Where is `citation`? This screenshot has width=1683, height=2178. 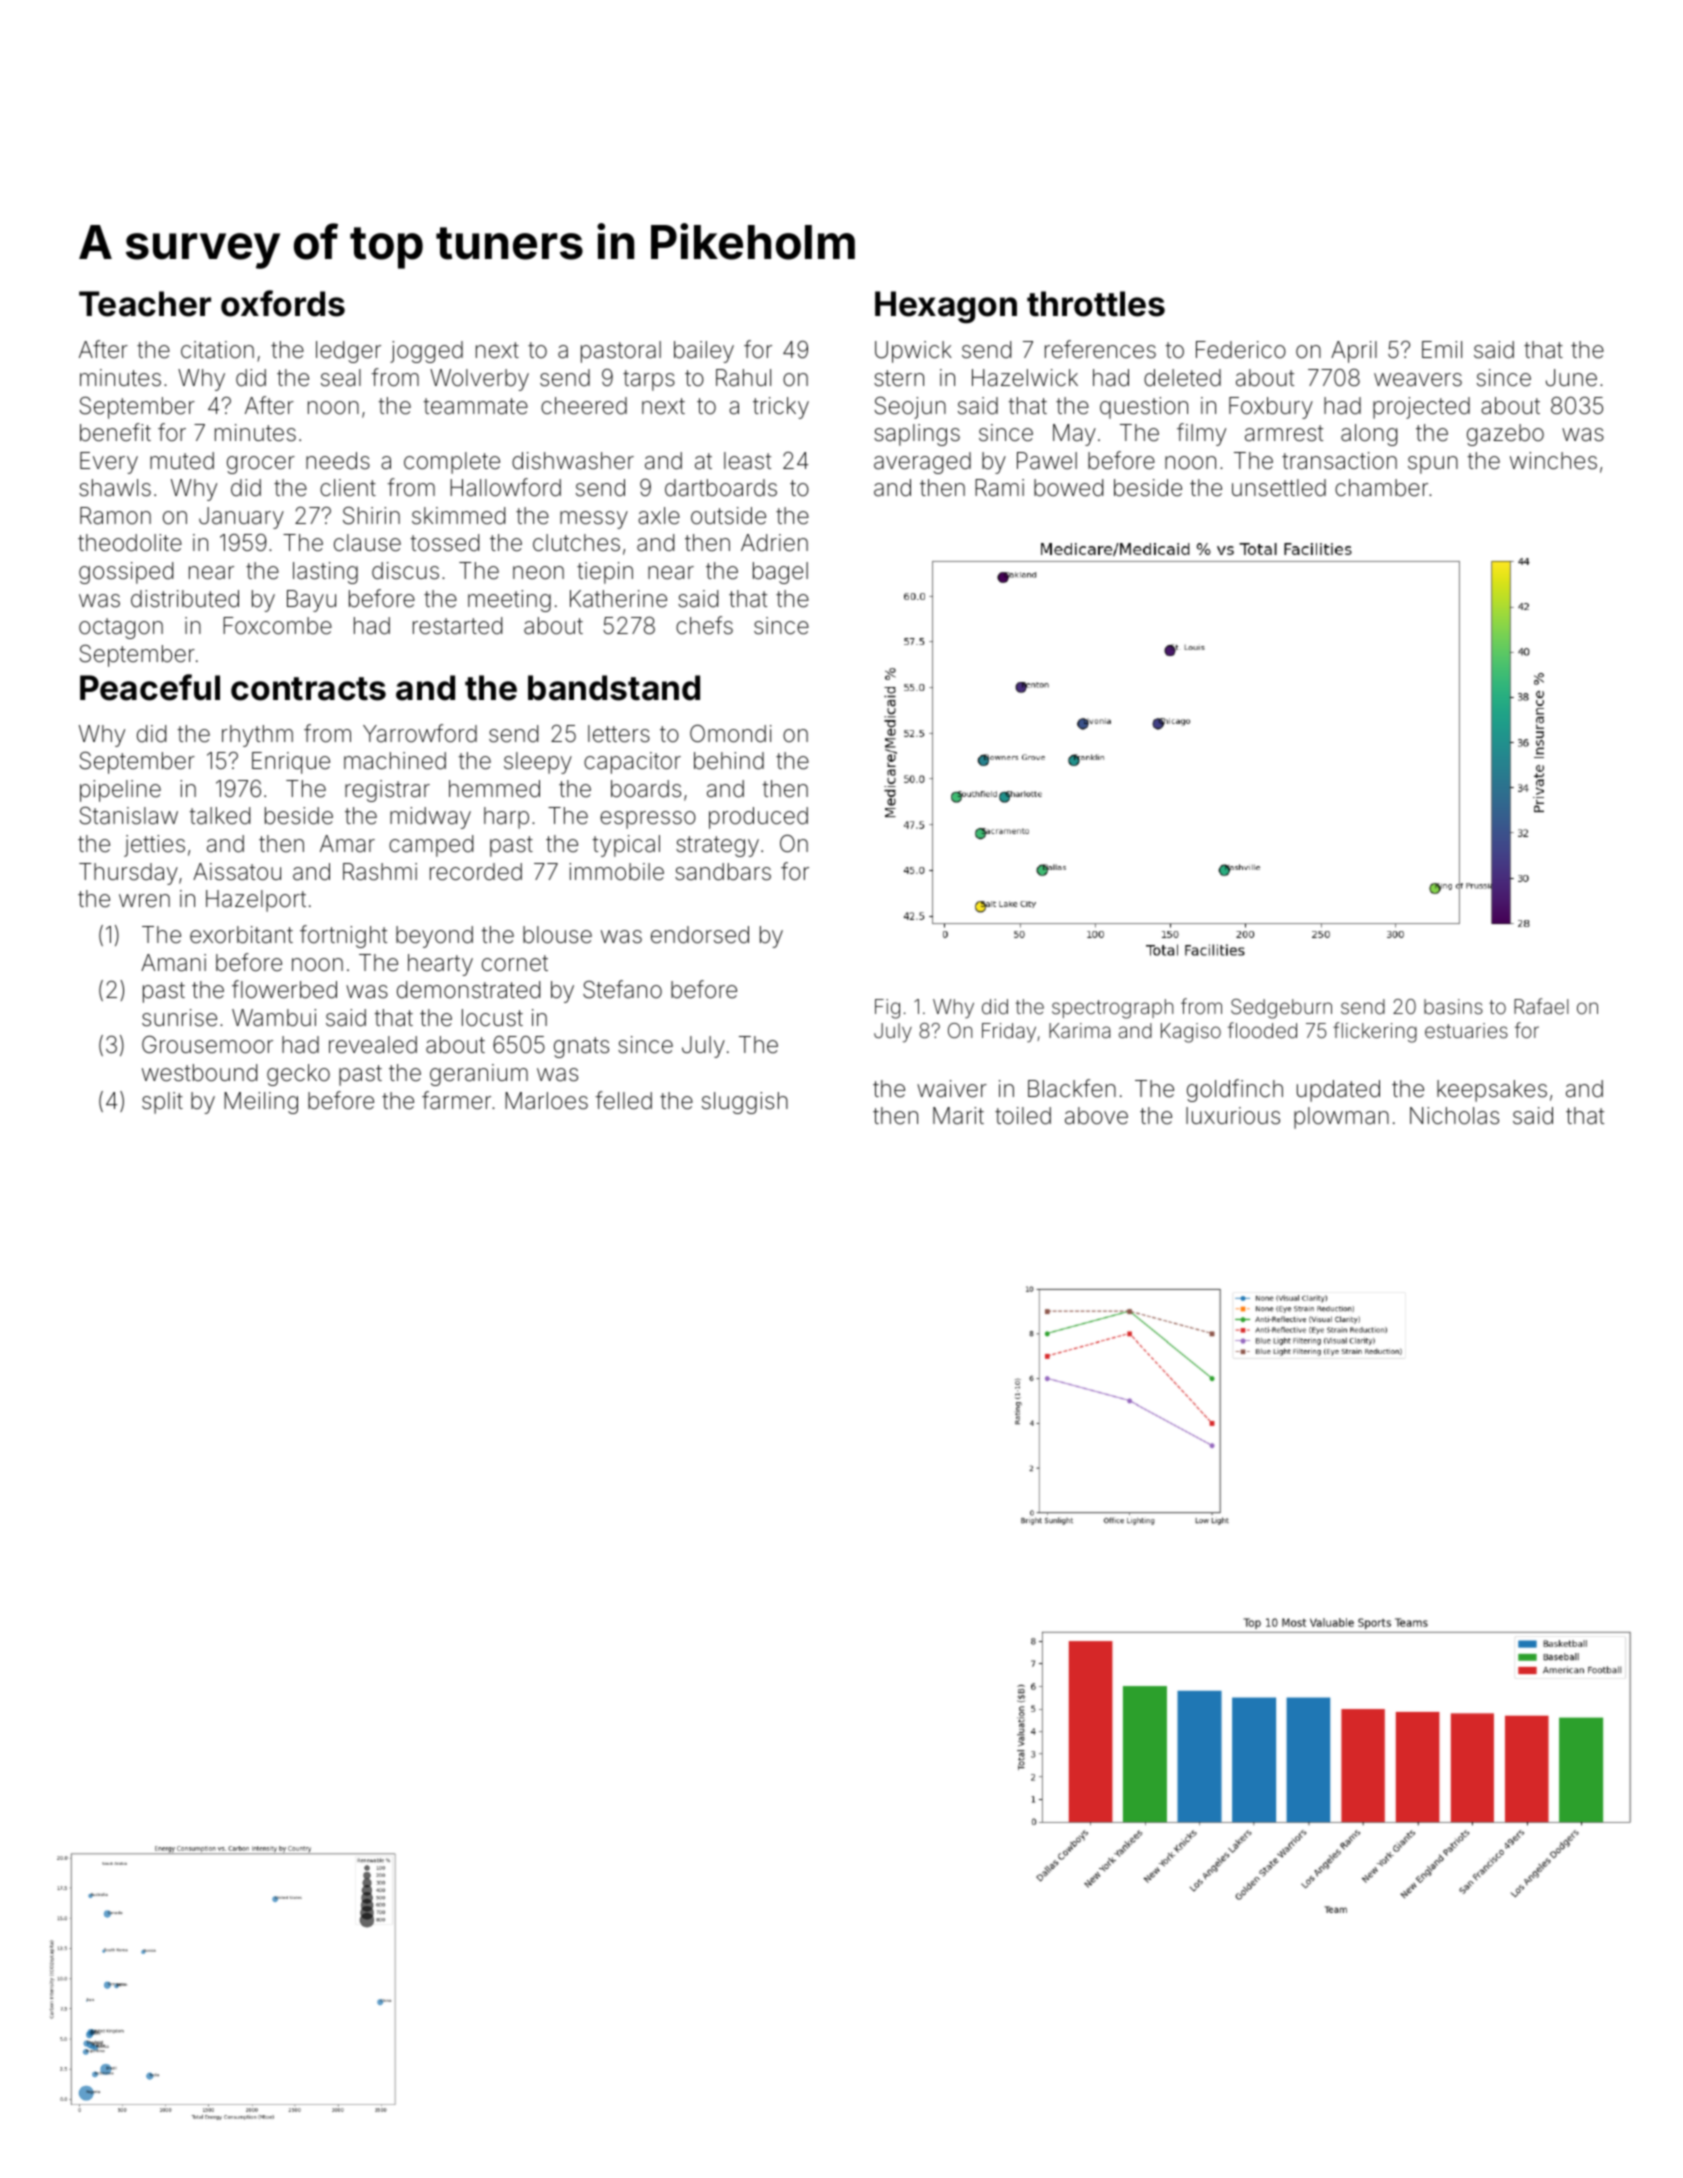
citation is located at coordinates (217, 350).
